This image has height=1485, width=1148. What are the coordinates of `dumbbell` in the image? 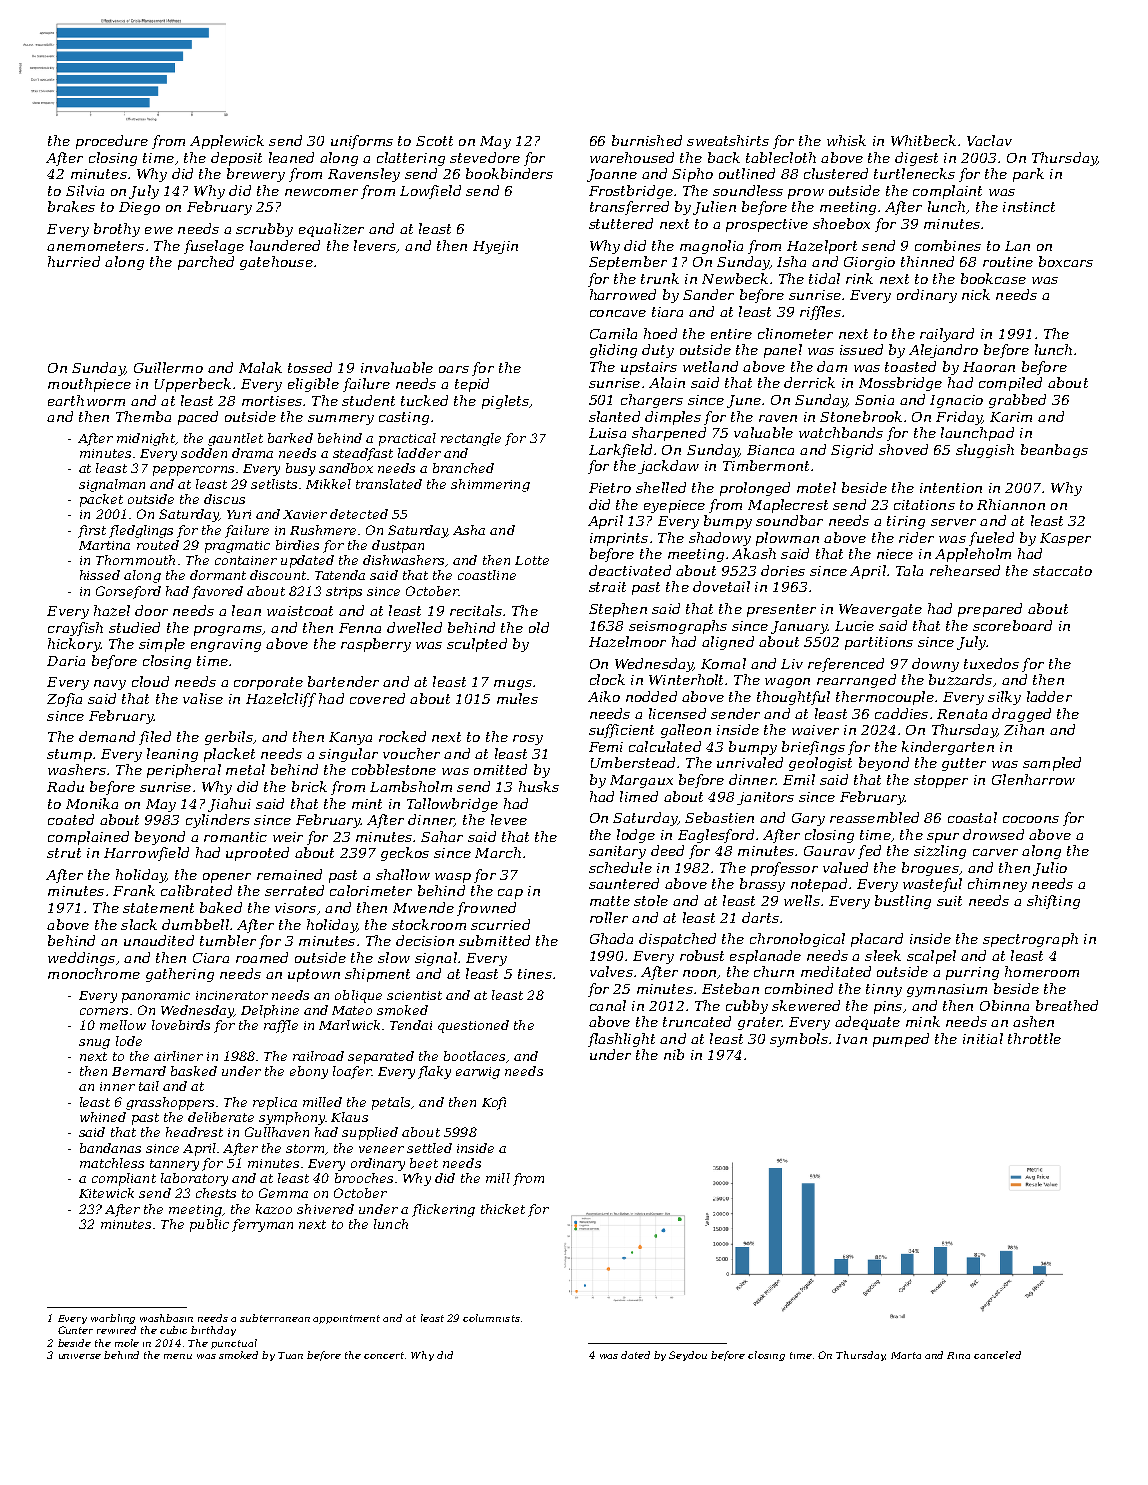 It's located at (195, 924).
